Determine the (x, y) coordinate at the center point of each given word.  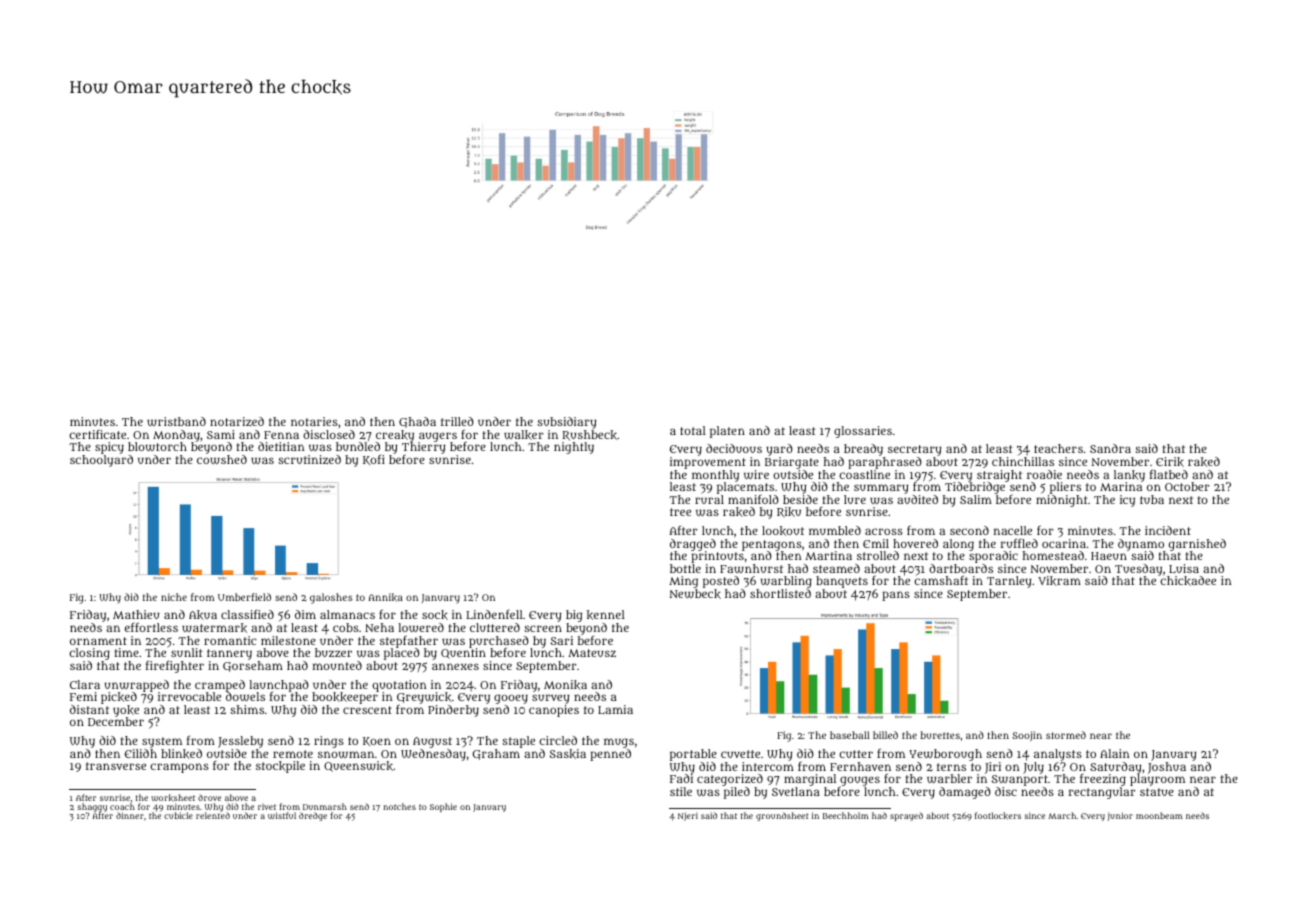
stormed (1066, 735)
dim (305, 614)
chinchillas (1023, 461)
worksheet (173, 797)
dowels (245, 696)
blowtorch (157, 446)
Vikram (1059, 581)
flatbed (1169, 474)
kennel (606, 615)
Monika (565, 685)
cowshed (222, 459)
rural (709, 499)
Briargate (792, 463)
